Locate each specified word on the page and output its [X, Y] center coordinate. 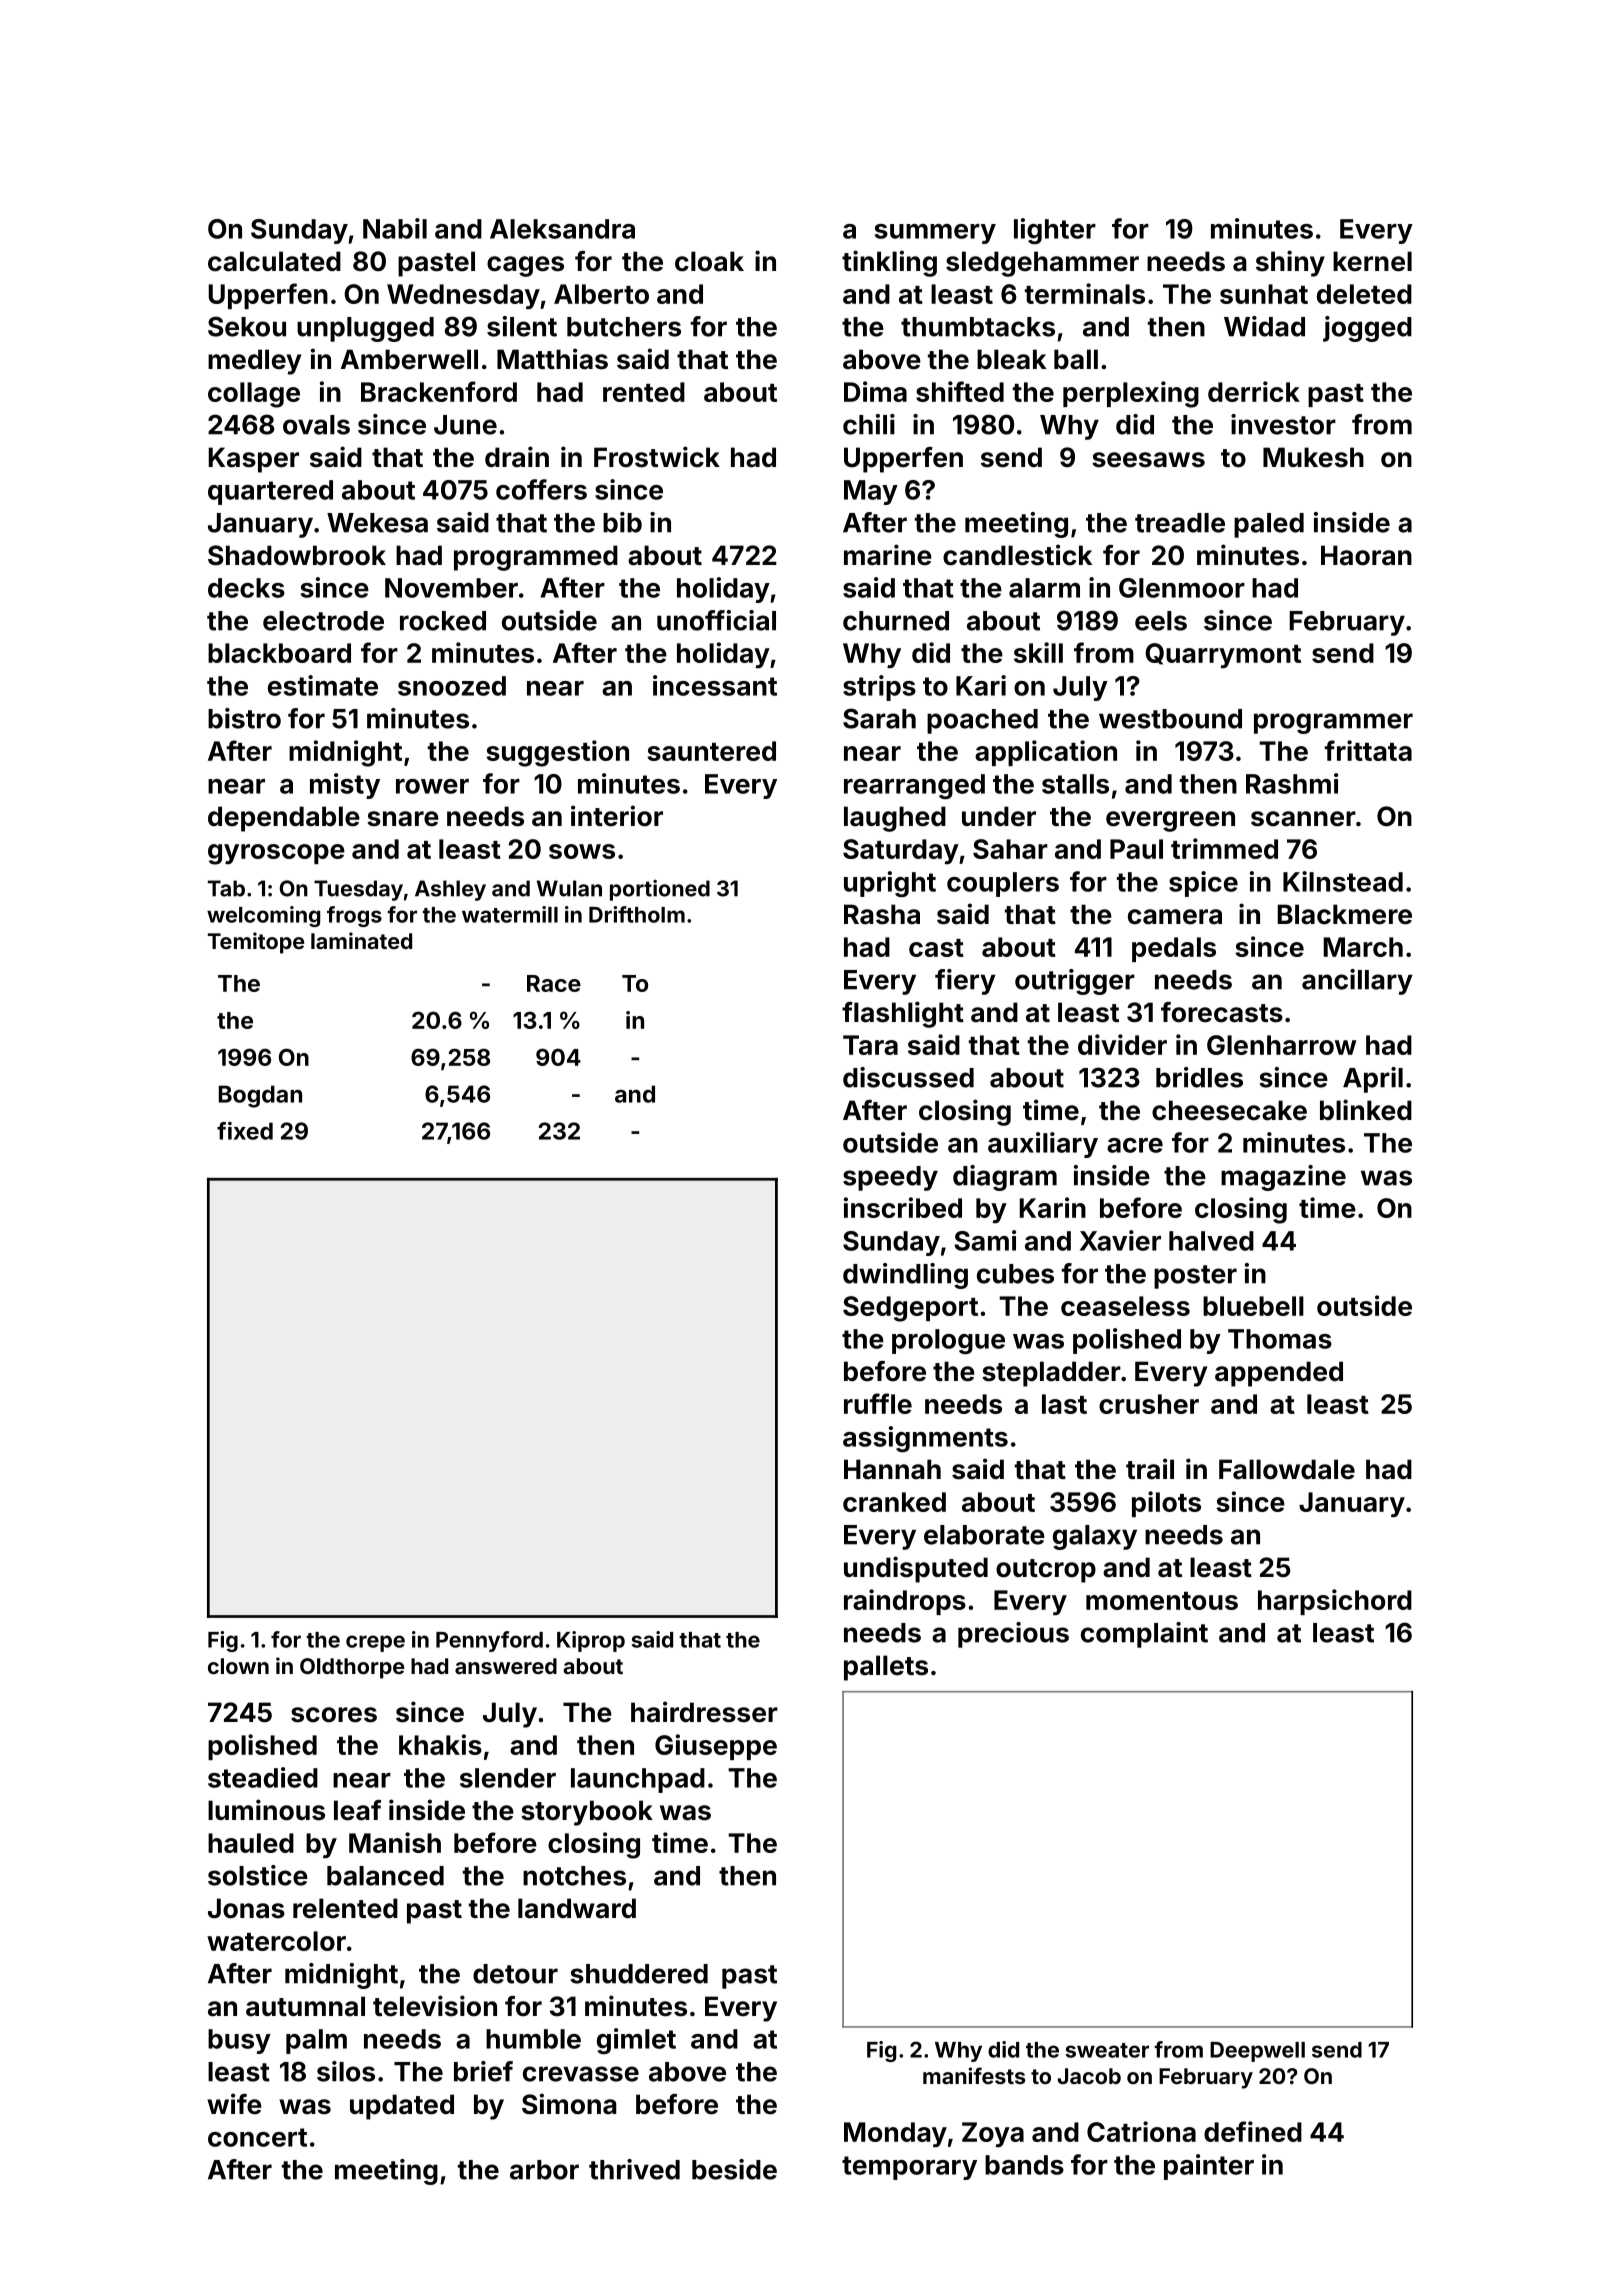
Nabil [395, 228]
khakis [440, 1744]
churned [896, 621]
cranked [894, 1502]
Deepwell [1257, 2051]
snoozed [452, 686]
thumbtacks [978, 327]
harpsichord [1335, 1602]
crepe [375, 1643]
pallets [886, 1668]
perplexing [1131, 394]
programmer [1333, 723]
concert [257, 2137]
